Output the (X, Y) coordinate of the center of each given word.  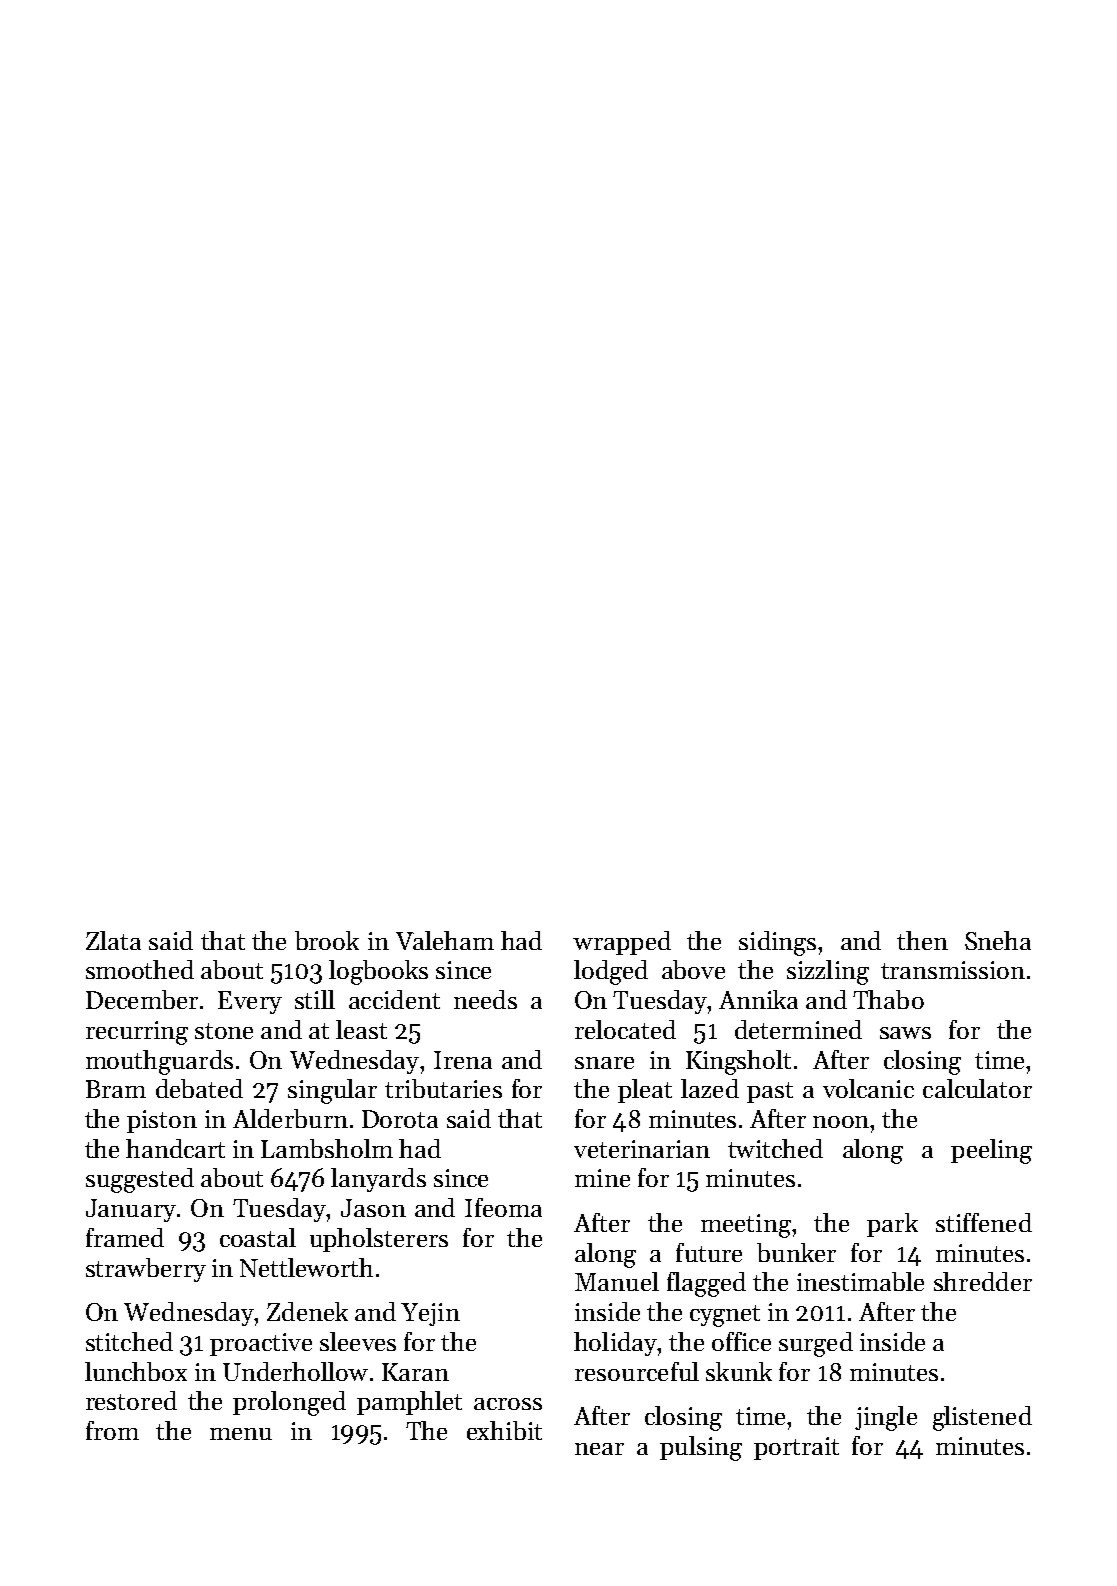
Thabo (888, 999)
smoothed (140, 969)
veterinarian (642, 1149)
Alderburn (290, 1118)
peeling (991, 1151)
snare (604, 1063)
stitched (129, 1341)
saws (905, 1033)
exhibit (504, 1430)
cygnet (725, 1316)
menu (241, 1434)
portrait (796, 1448)
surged (816, 1344)
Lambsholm (327, 1148)
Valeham (445, 940)
